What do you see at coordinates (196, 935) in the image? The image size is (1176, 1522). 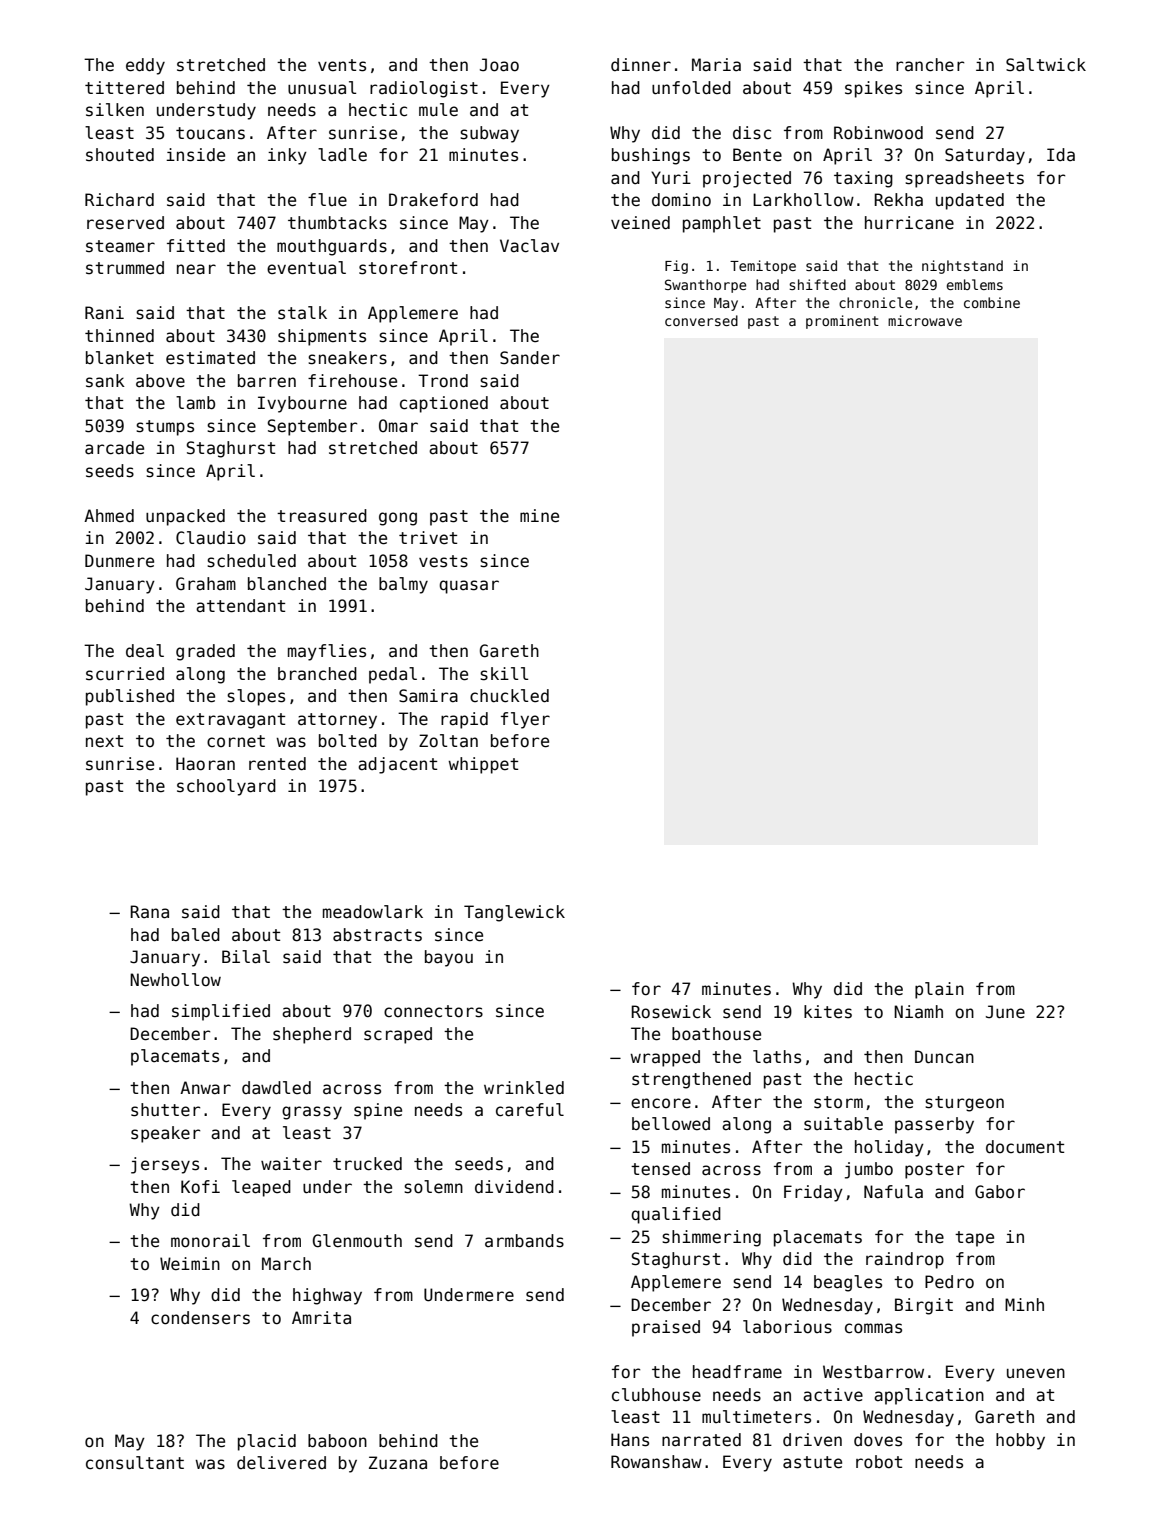 I see `baled` at bounding box center [196, 935].
